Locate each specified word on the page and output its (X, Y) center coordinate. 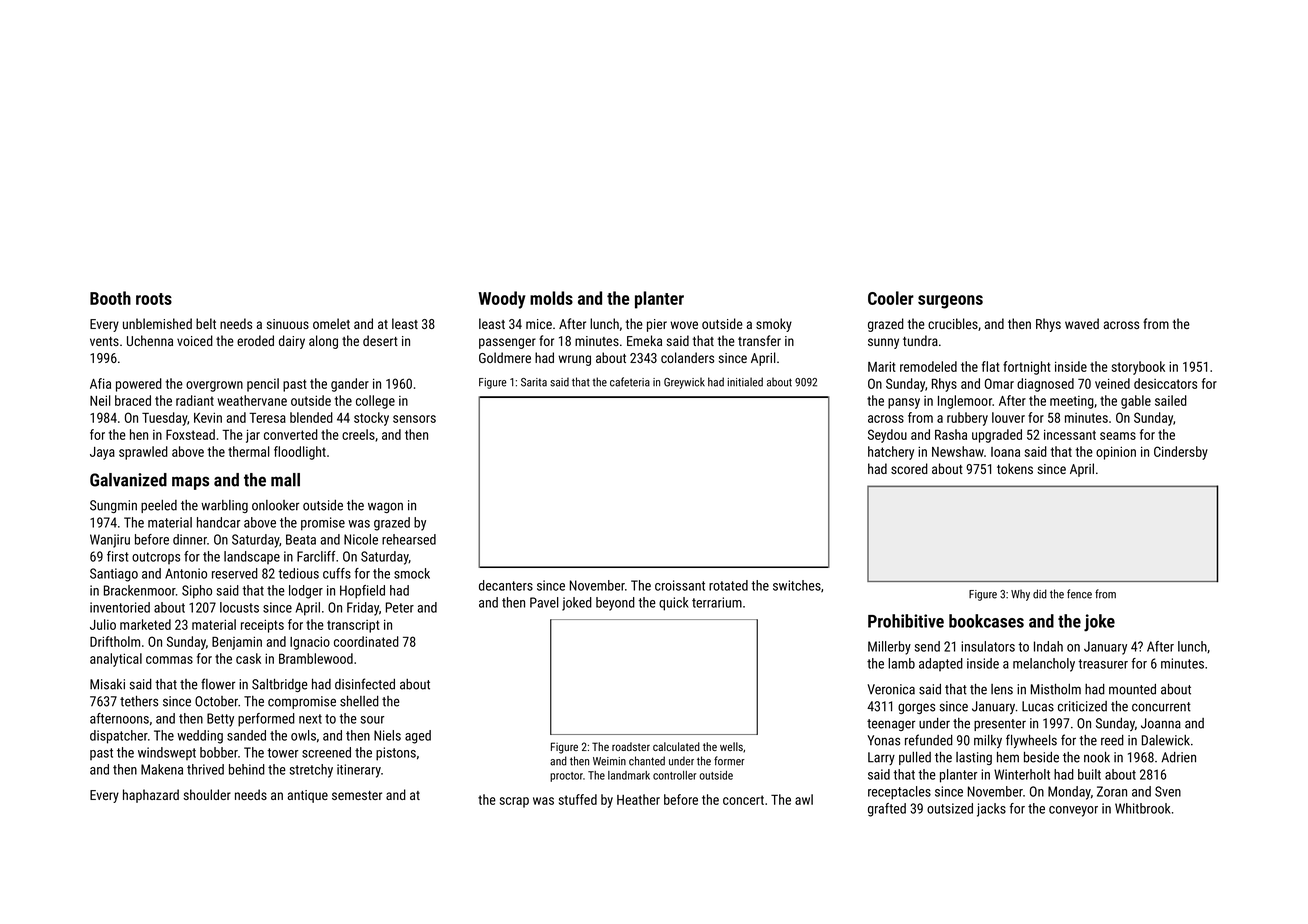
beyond (615, 604)
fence (1079, 594)
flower (218, 684)
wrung (574, 360)
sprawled (143, 453)
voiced (195, 340)
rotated (728, 585)
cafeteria (630, 382)
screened (326, 752)
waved (1082, 323)
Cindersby (1181, 453)
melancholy (1044, 665)
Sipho (197, 592)
